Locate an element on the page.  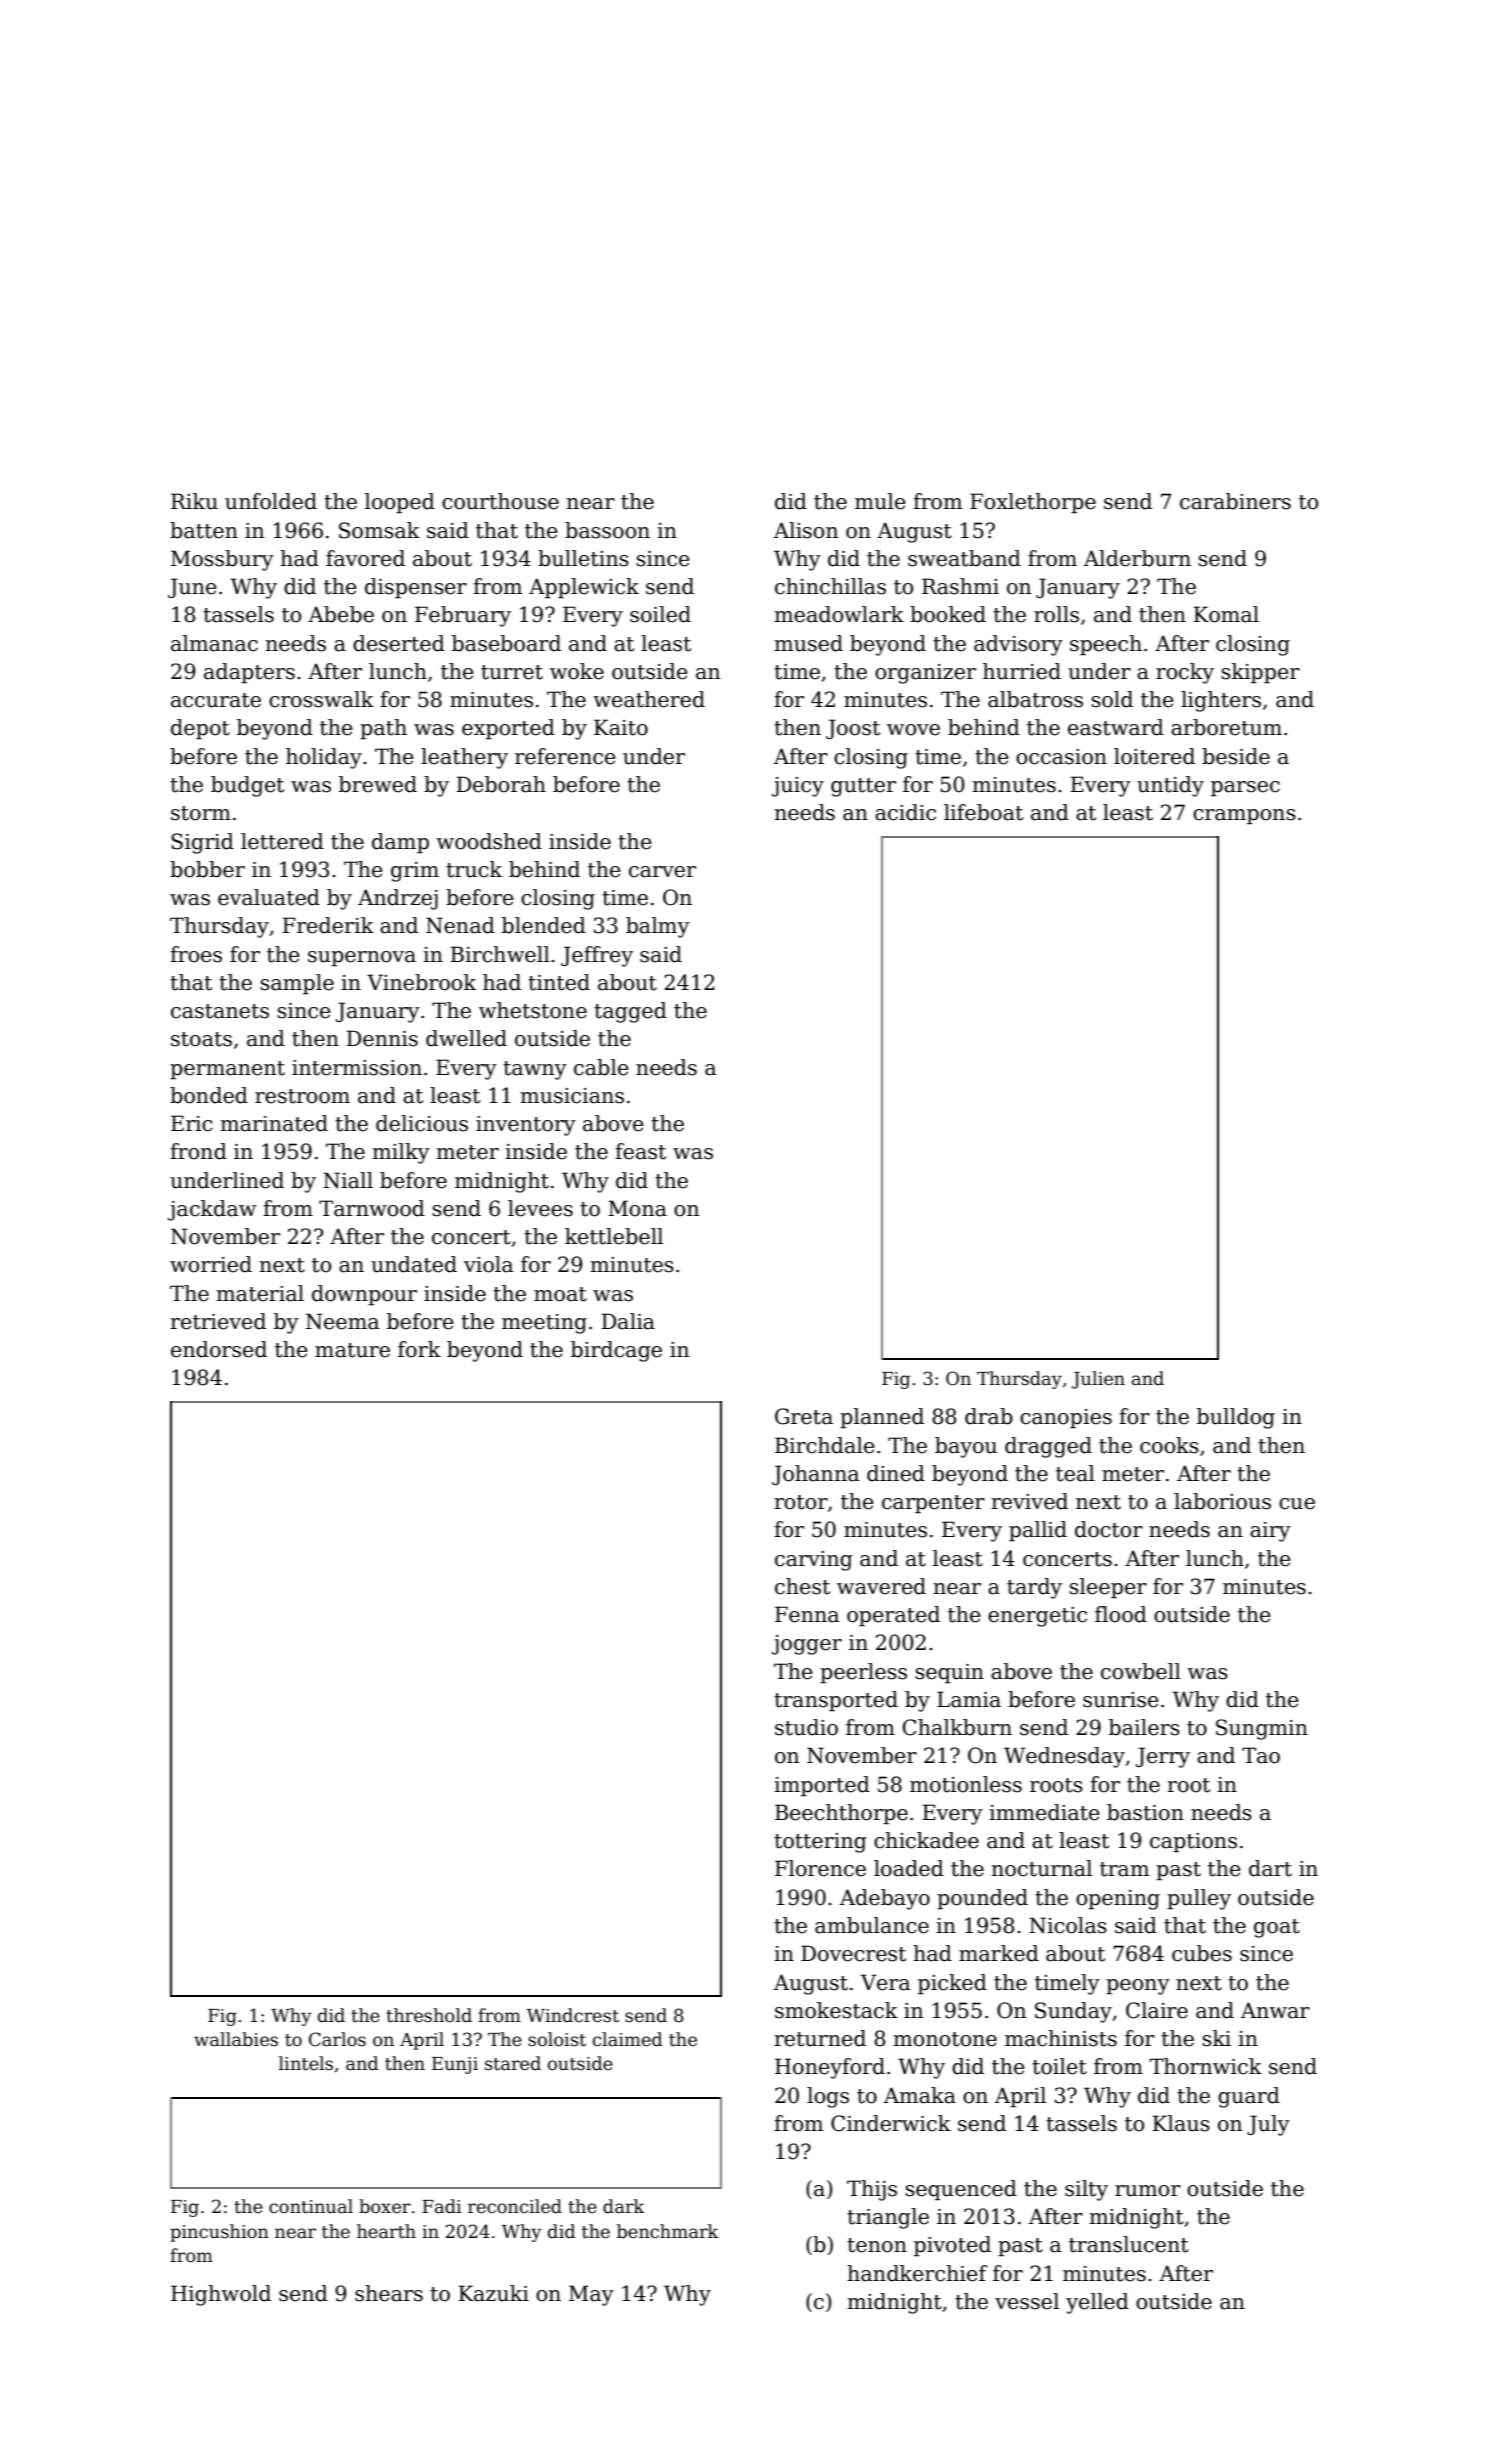
yelled is located at coordinates (1097, 2303).
